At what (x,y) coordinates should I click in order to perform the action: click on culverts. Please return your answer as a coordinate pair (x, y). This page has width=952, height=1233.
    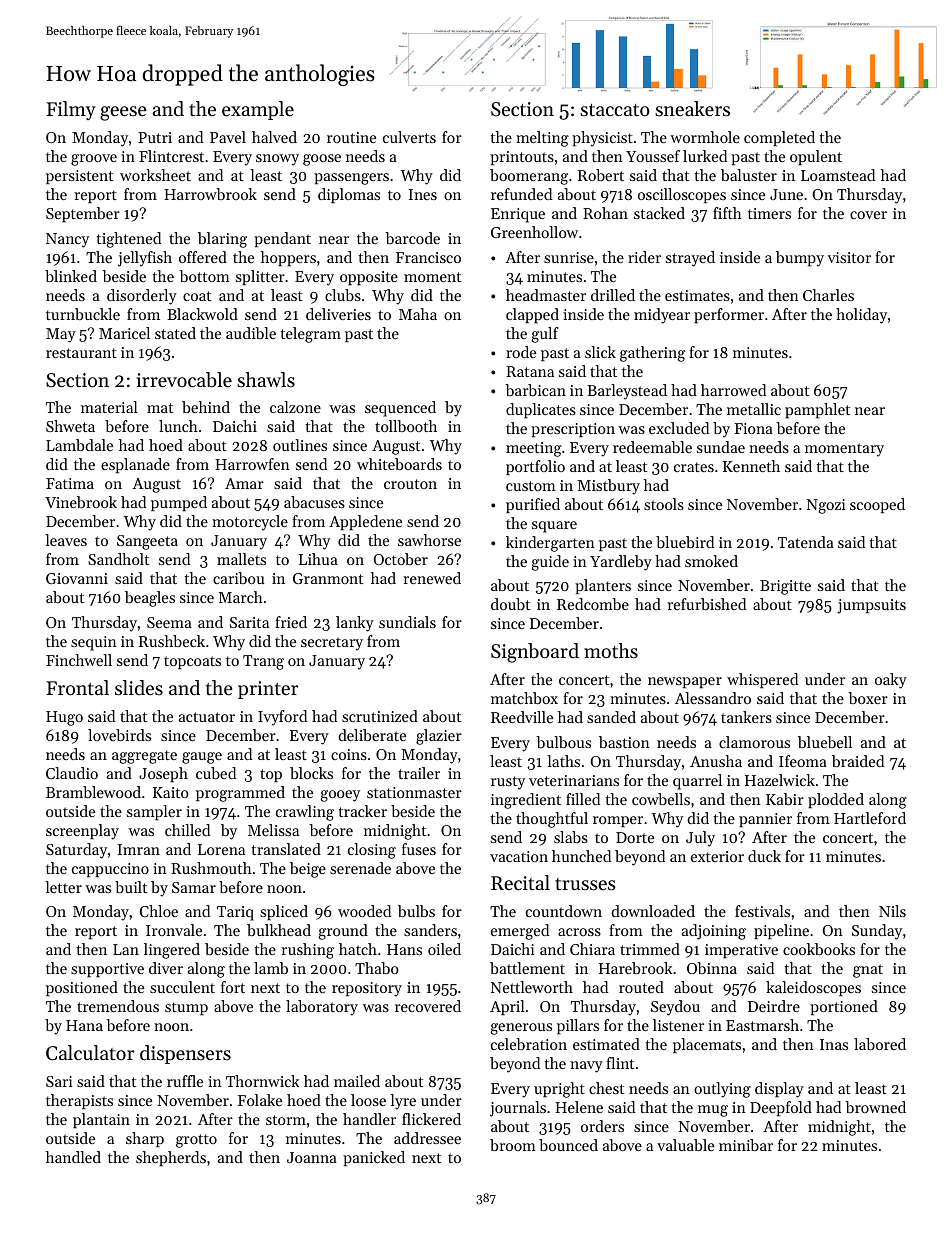
    Looking at the image, I should click on (409, 137).
